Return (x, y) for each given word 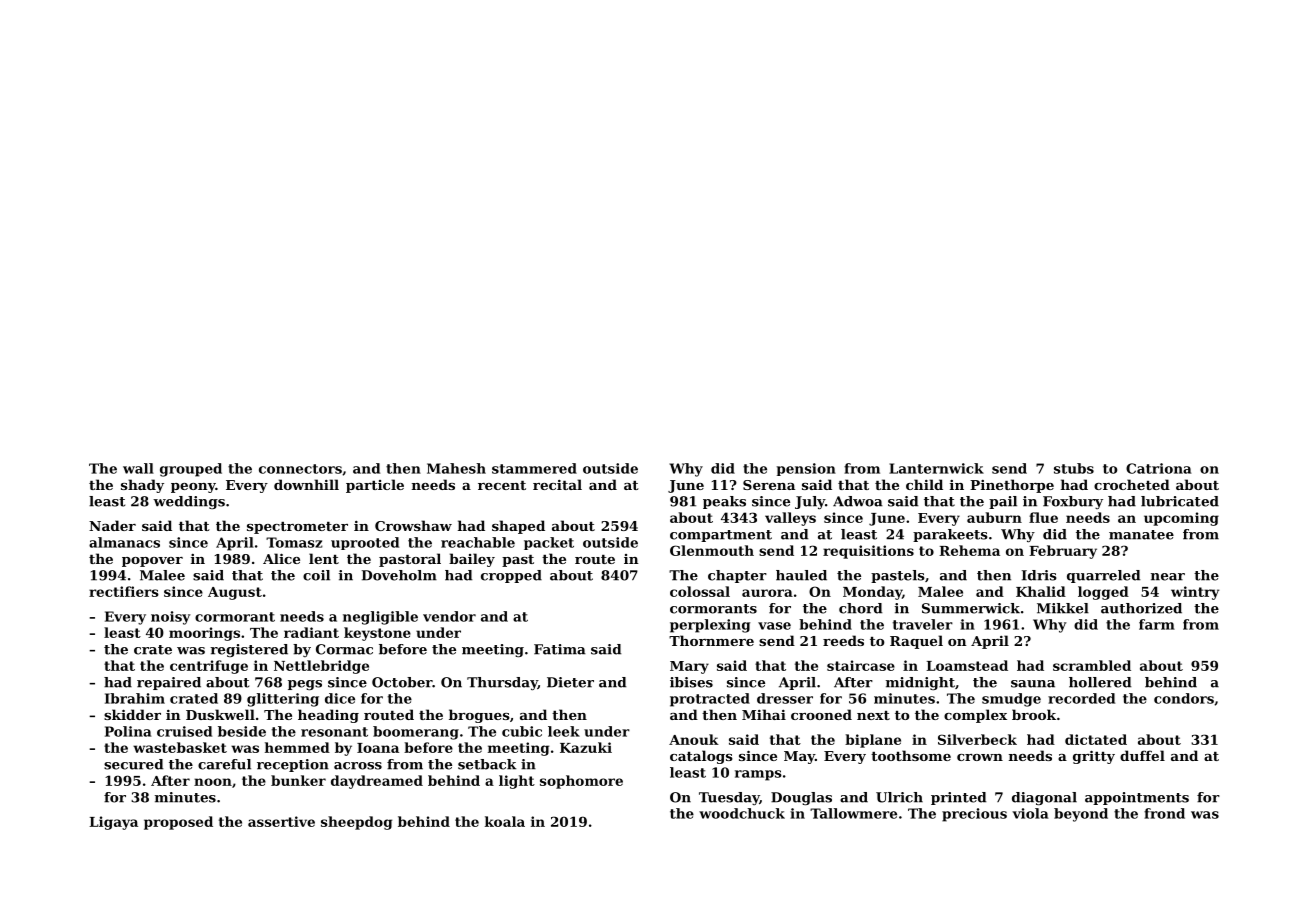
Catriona (1159, 468)
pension (806, 469)
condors (1184, 698)
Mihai (764, 714)
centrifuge (209, 667)
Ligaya (113, 823)
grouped (191, 470)
